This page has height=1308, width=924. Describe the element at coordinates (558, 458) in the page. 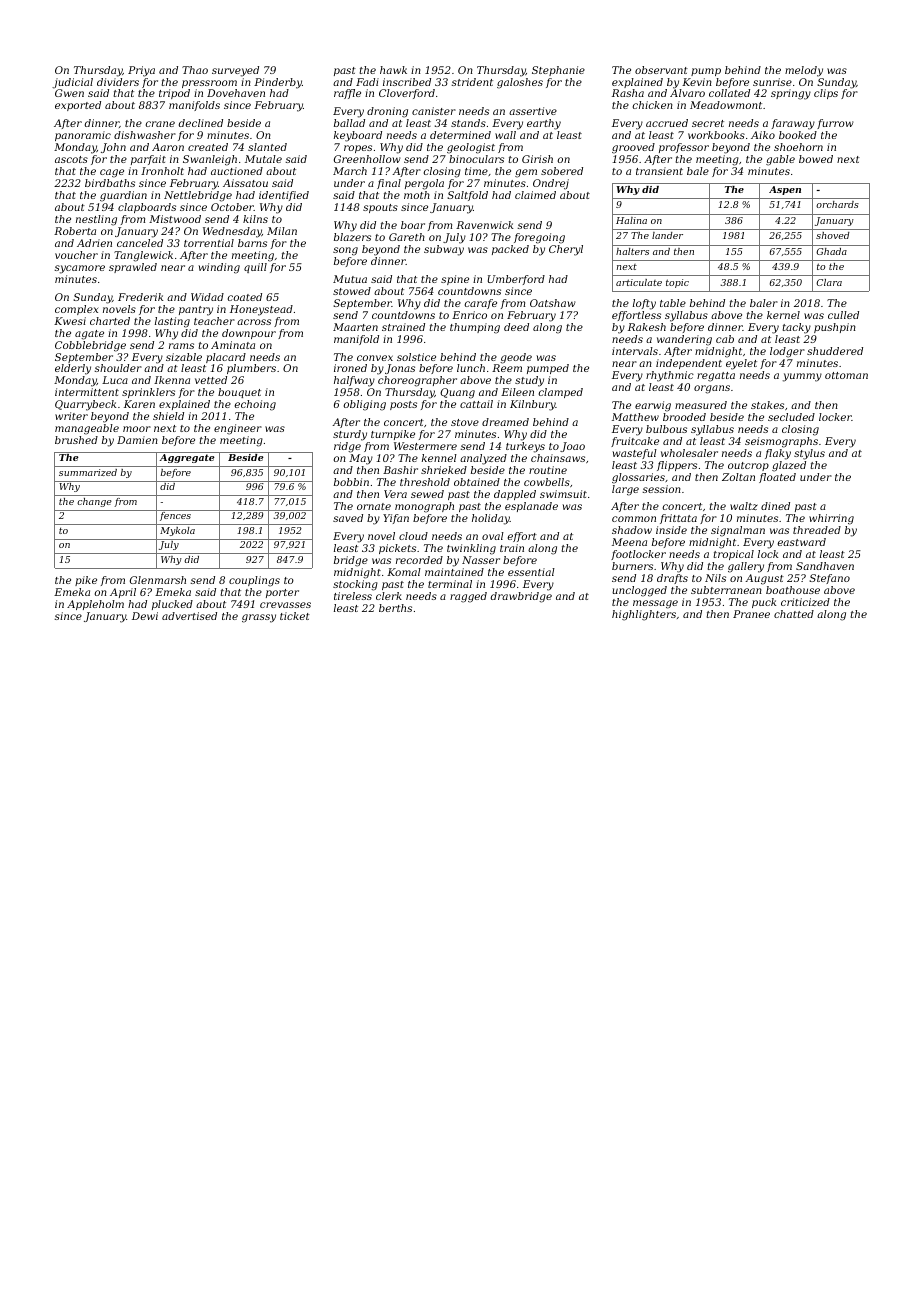

I see `chainsaws` at that location.
